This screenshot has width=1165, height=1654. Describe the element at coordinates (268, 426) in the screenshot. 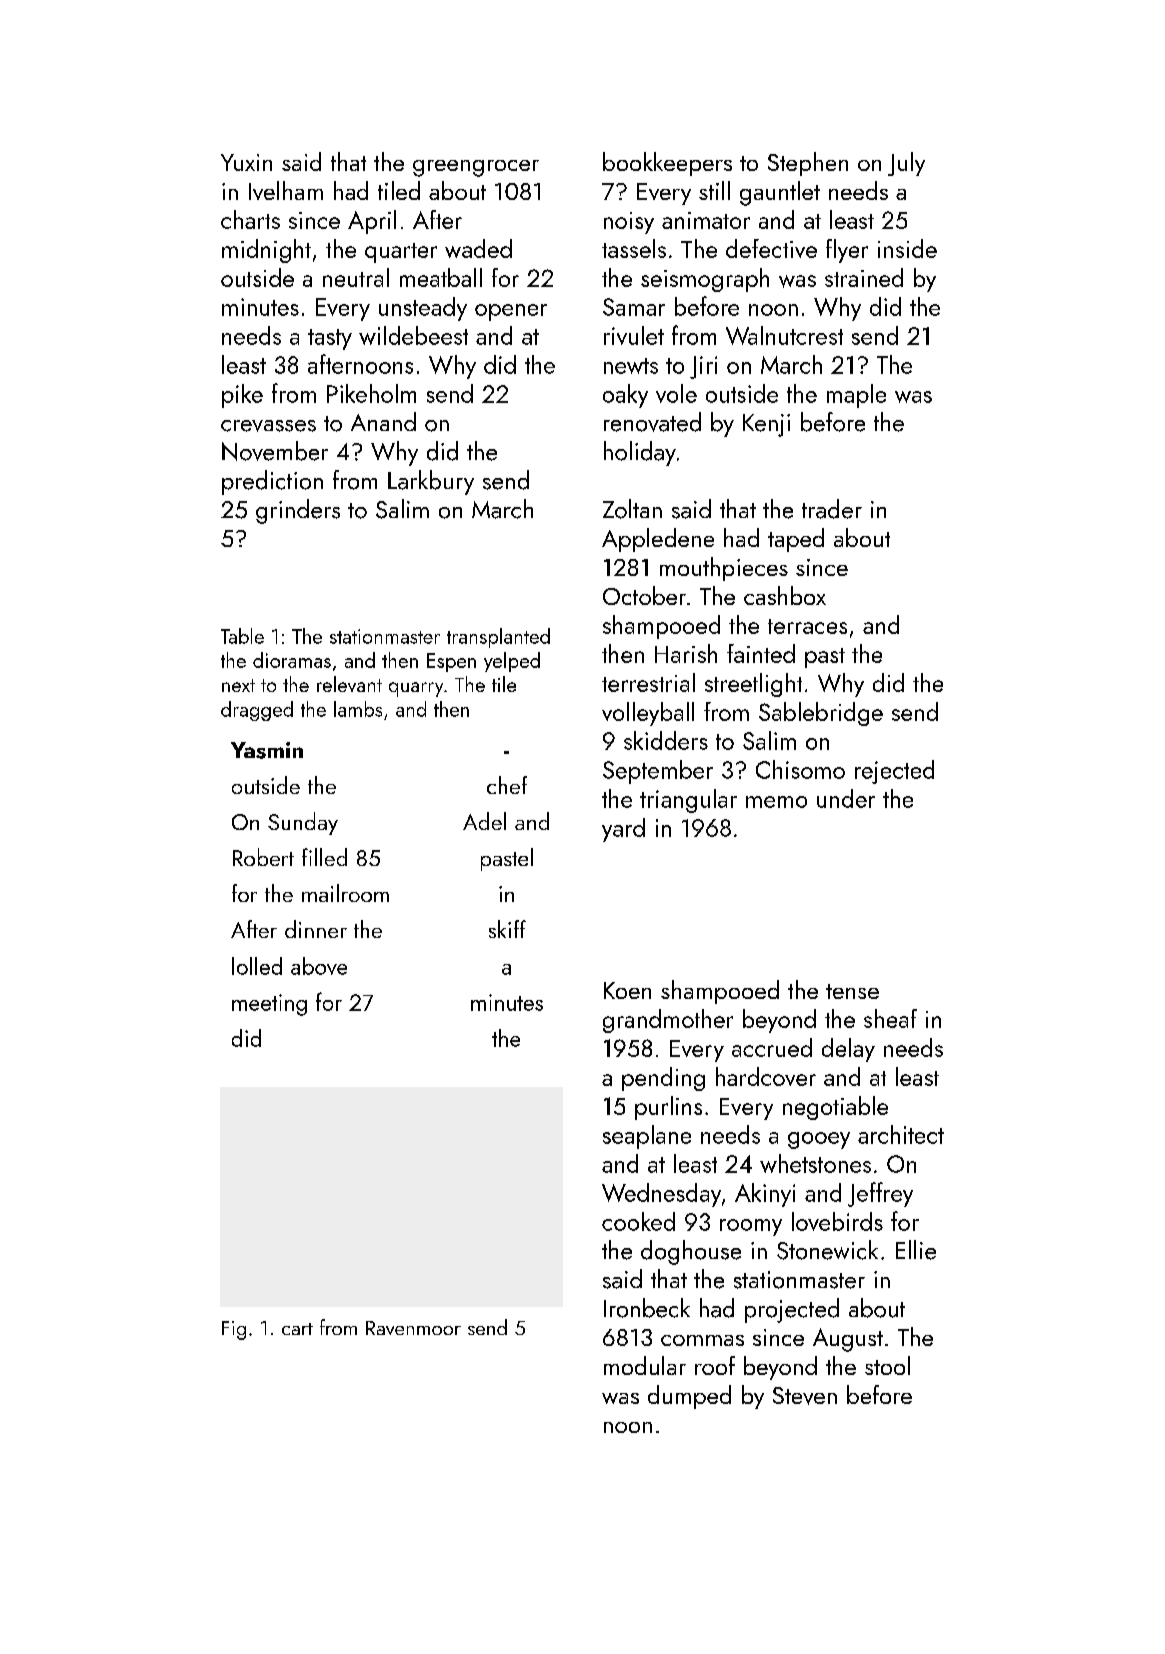

I see `crevasses` at that location.
